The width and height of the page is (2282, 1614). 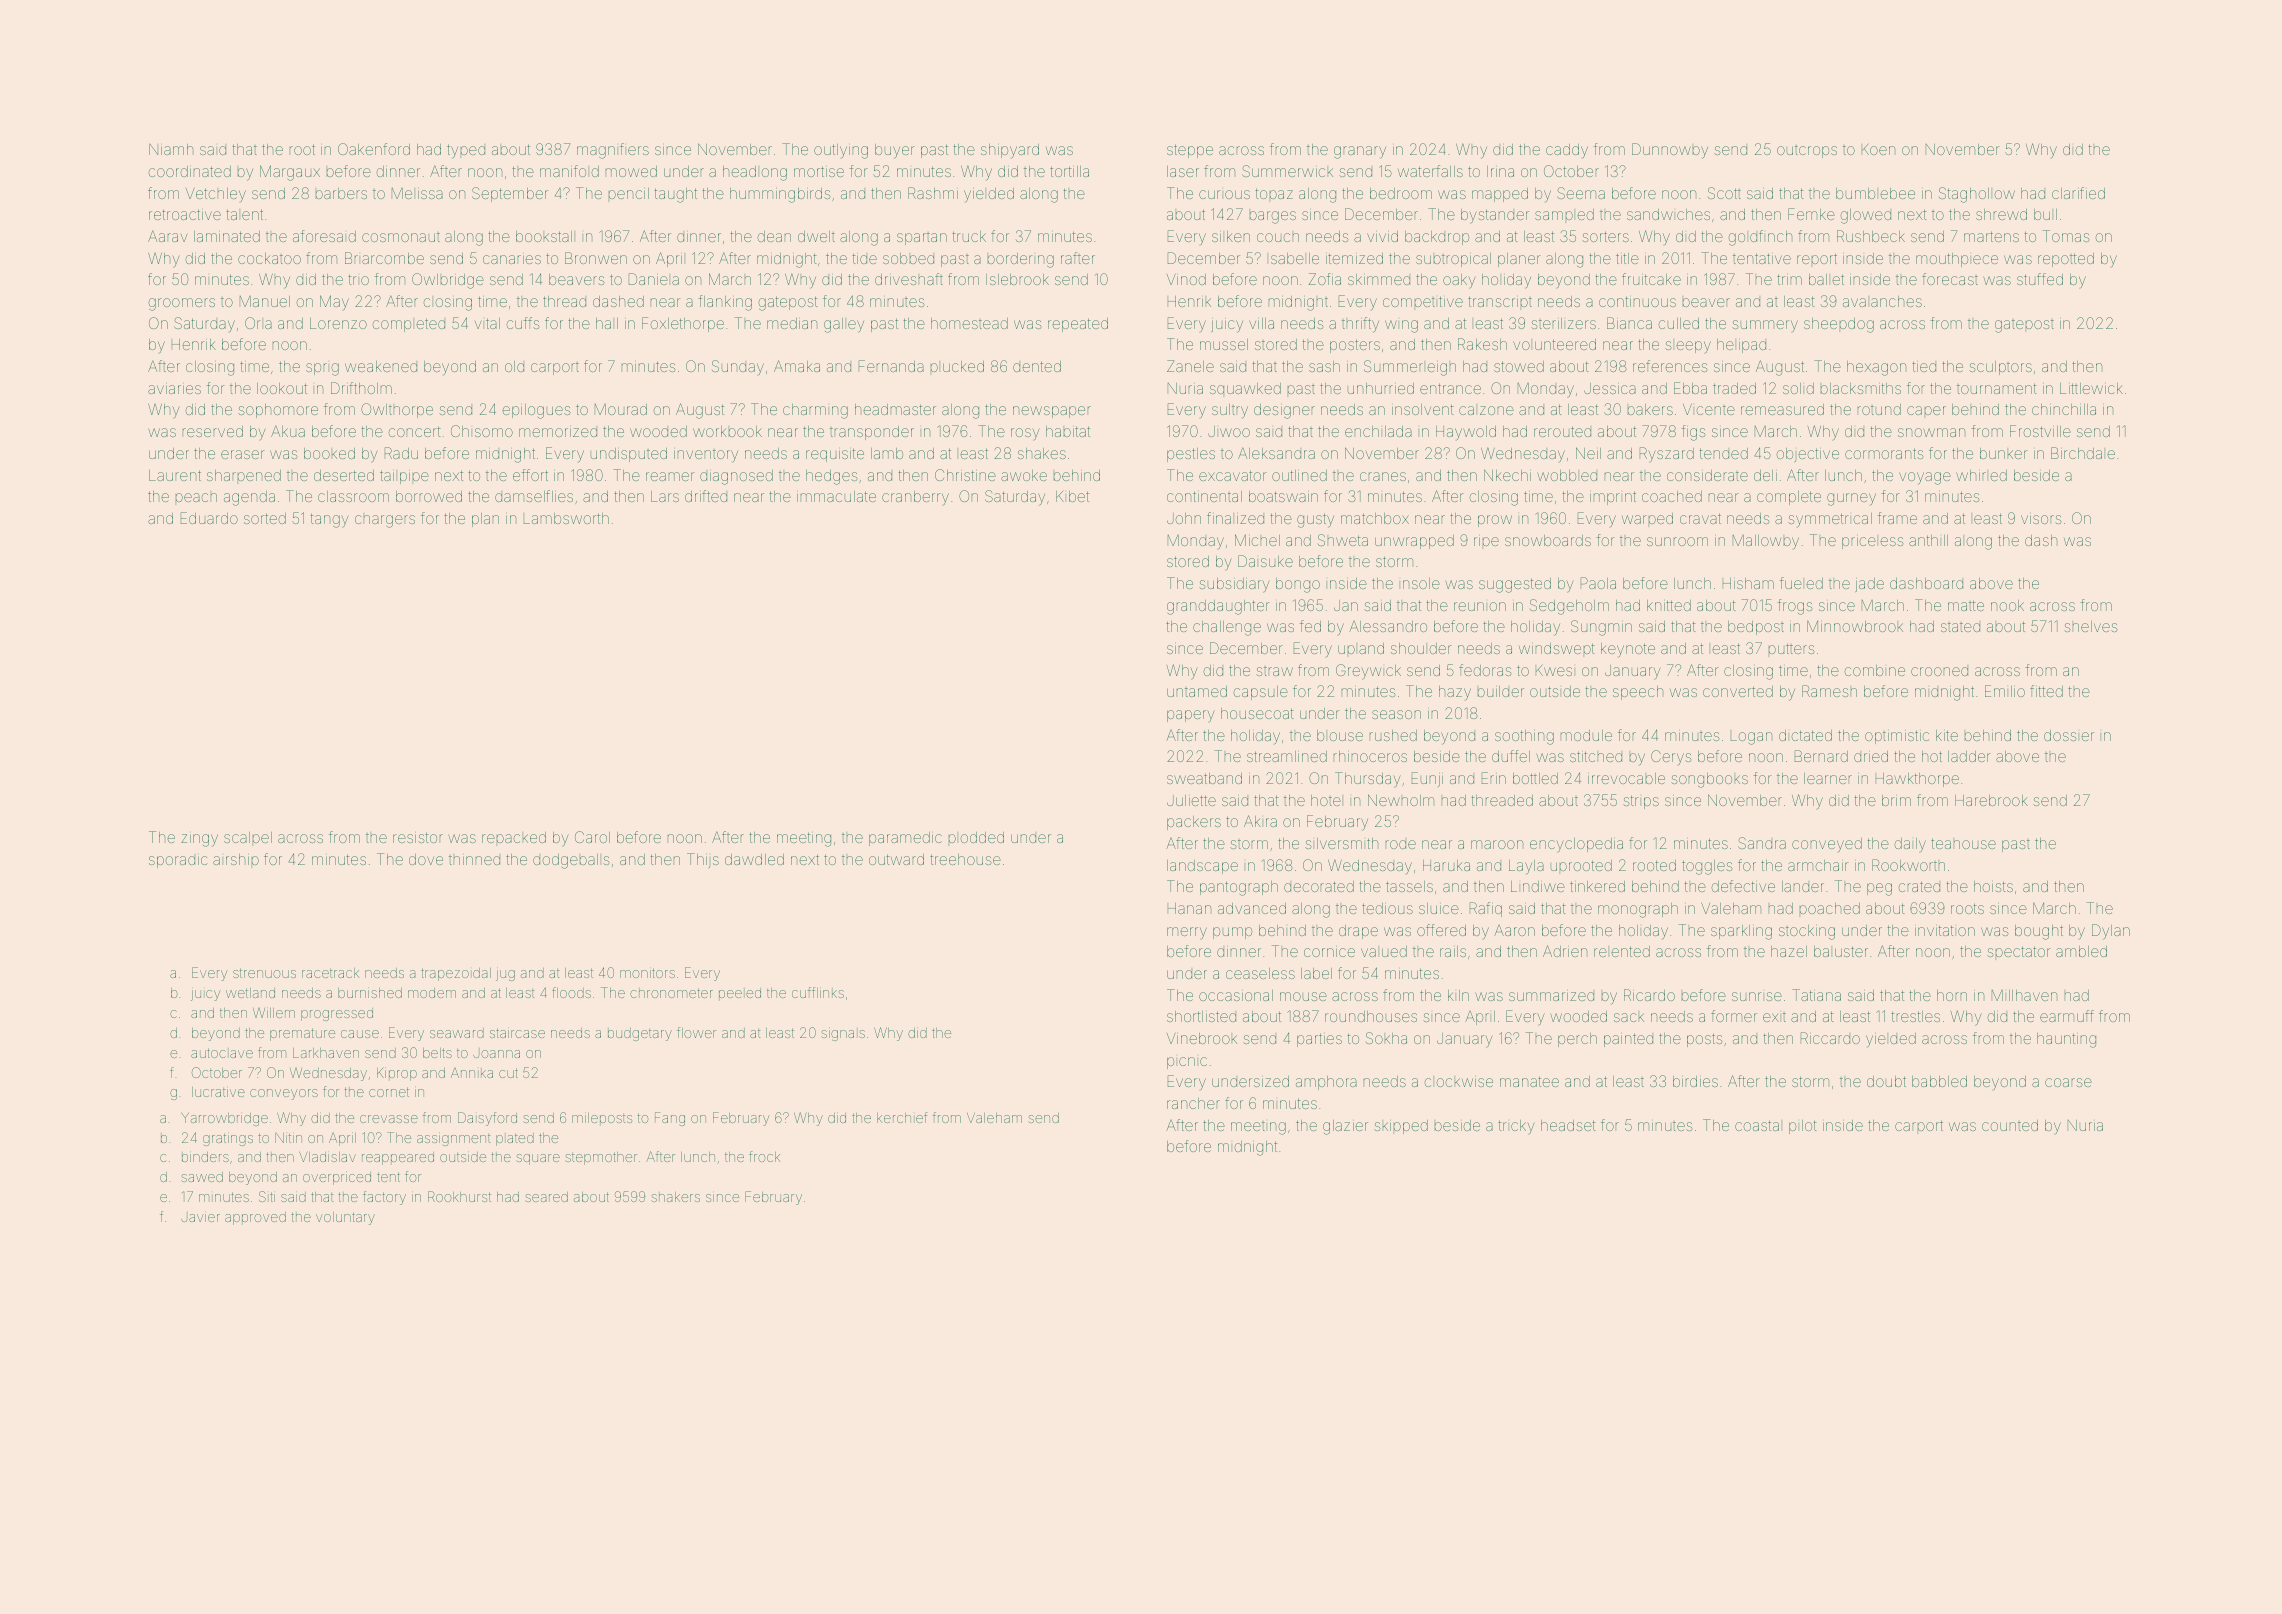 What do you see at coordinates (432, 993) in the page?
I see `modem` at bounding box center [432, 993].
